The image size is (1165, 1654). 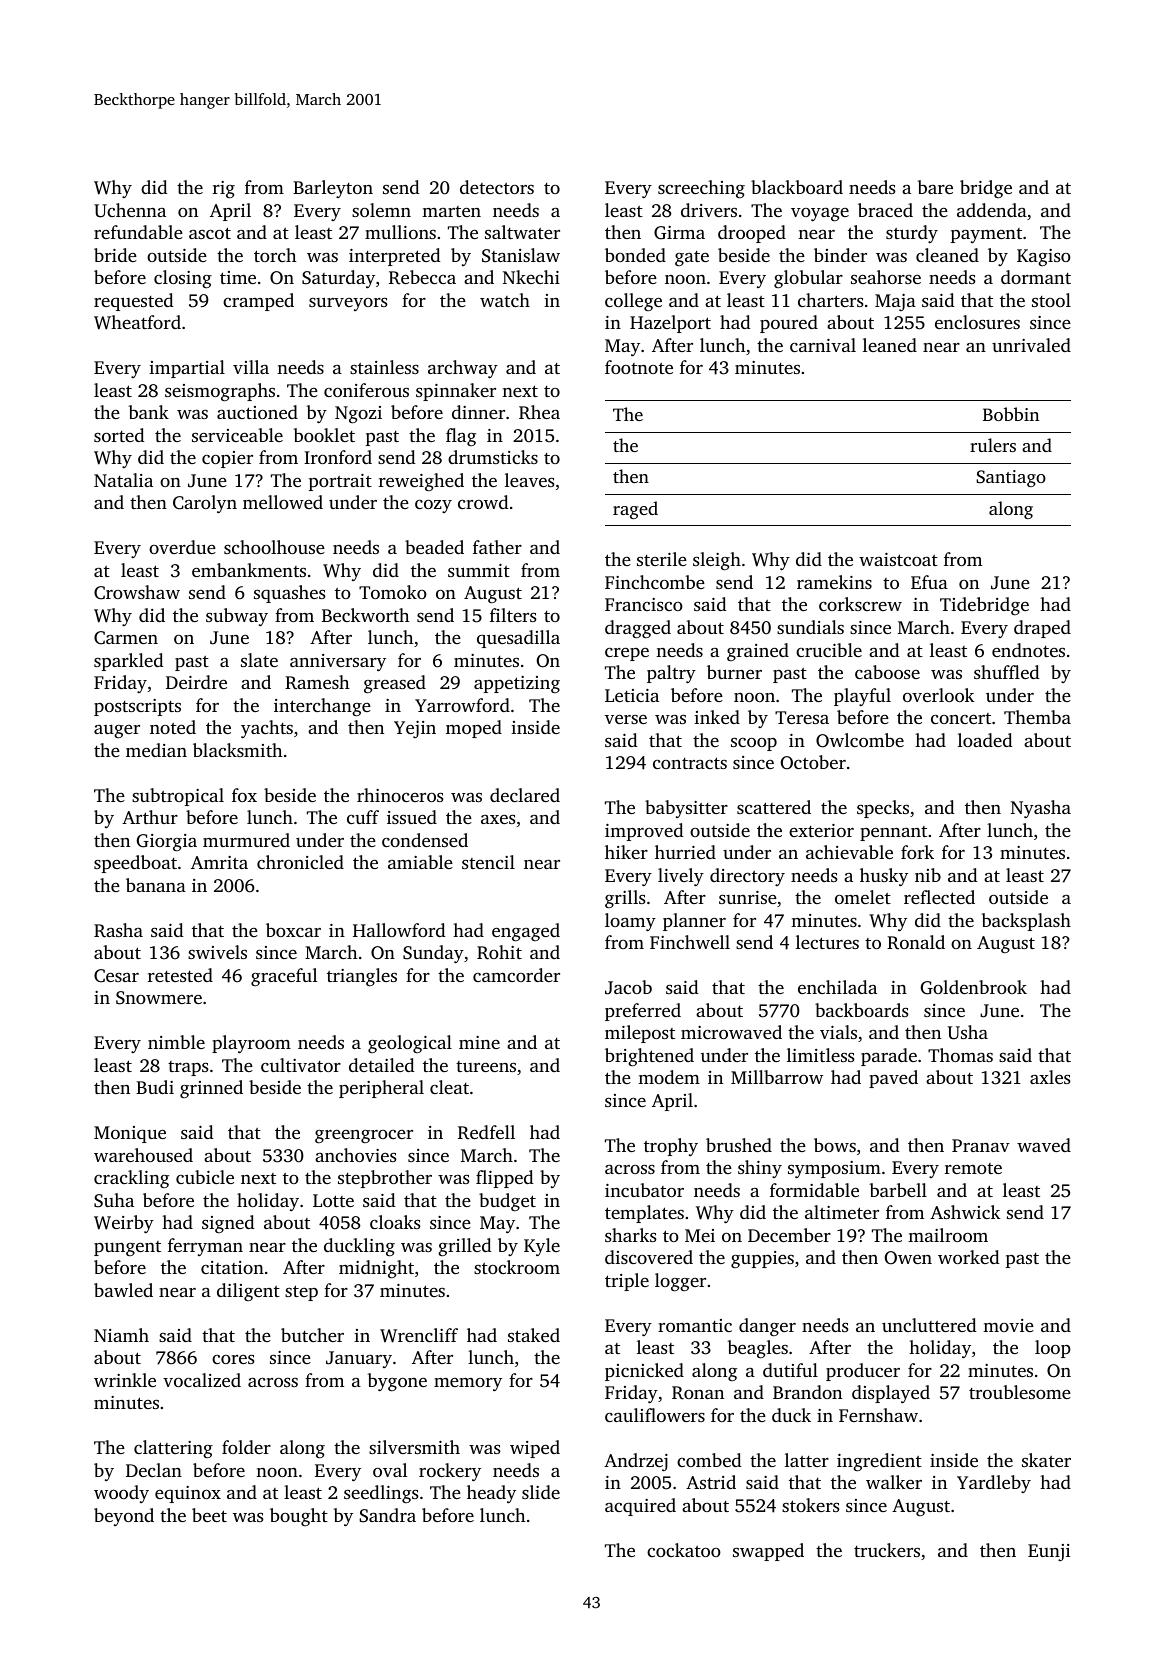 I want to click on auctioned, so click(x=257, y=412).
